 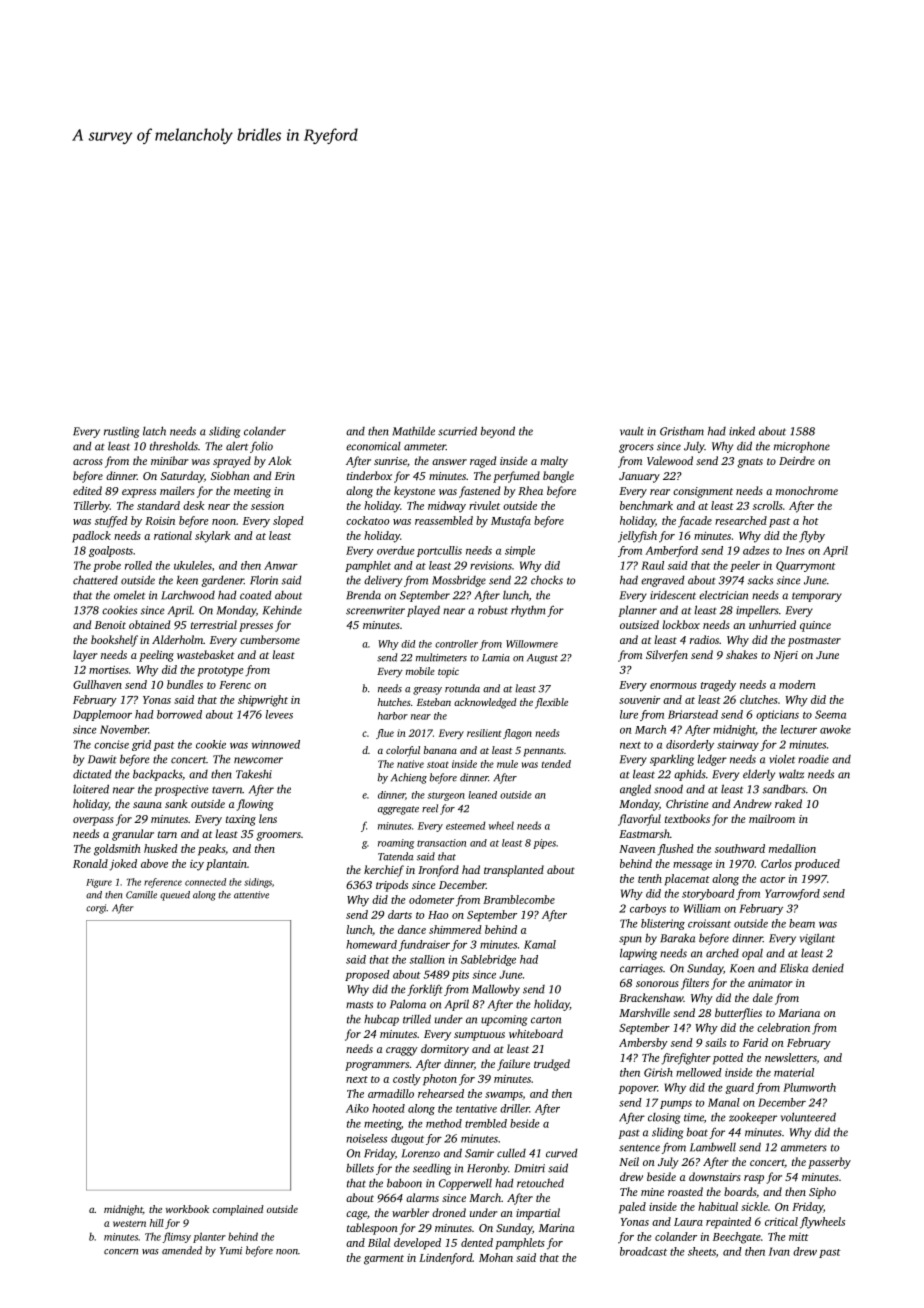 I want to click on August, so click(x=542, y=659).
